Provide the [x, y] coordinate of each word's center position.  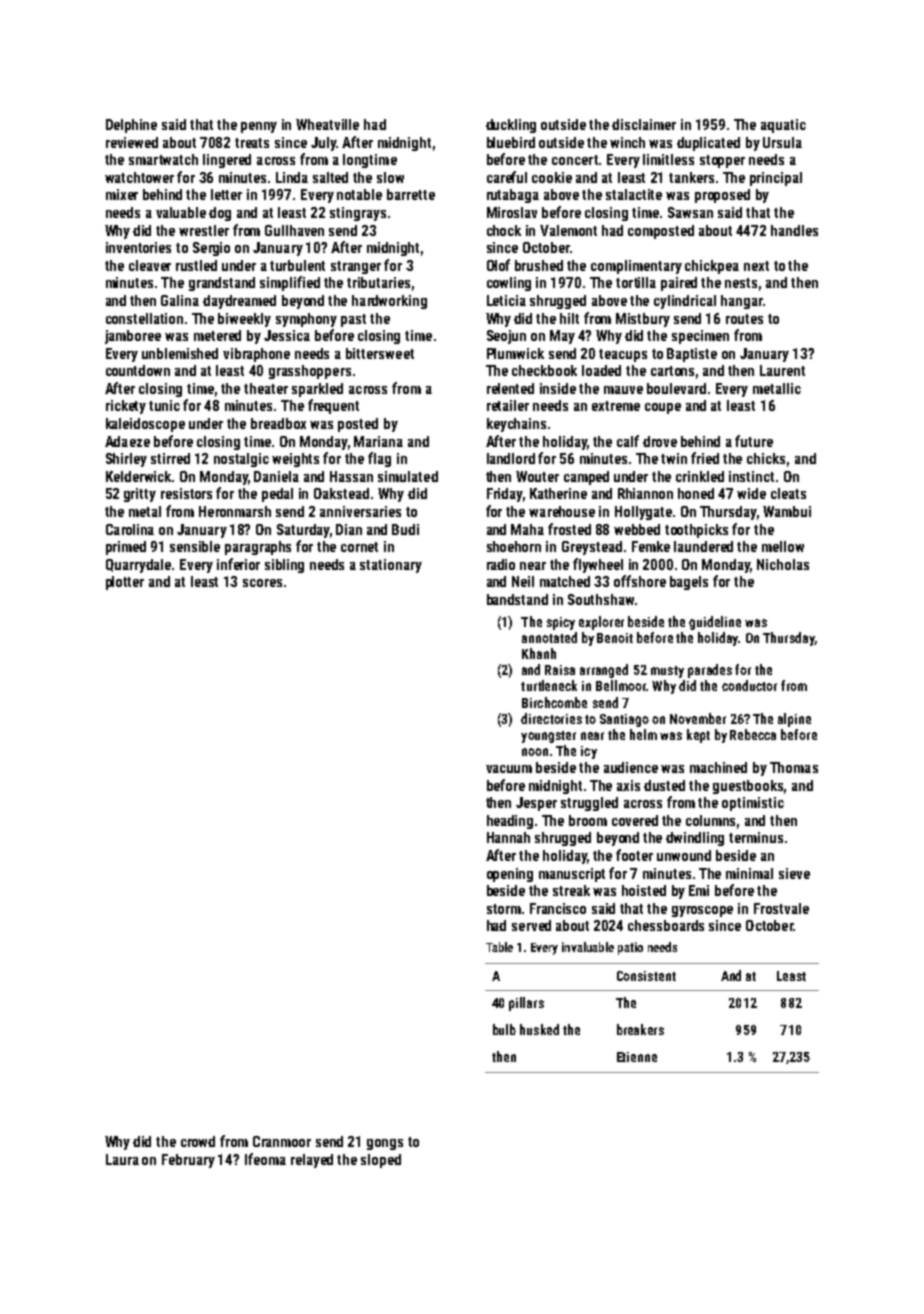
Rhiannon [645, 493]
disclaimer [644, 124]
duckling [511, 126]
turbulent [297, 265]
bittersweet [380, 353]
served [531, 925]
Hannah [508, 837]
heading [510, 822]
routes [744, 319]
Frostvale [781, 908]
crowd [198, 1141]
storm [504, 909]
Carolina [130, 529]
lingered [227, 161]
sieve [794, 873]
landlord [511, 458]
